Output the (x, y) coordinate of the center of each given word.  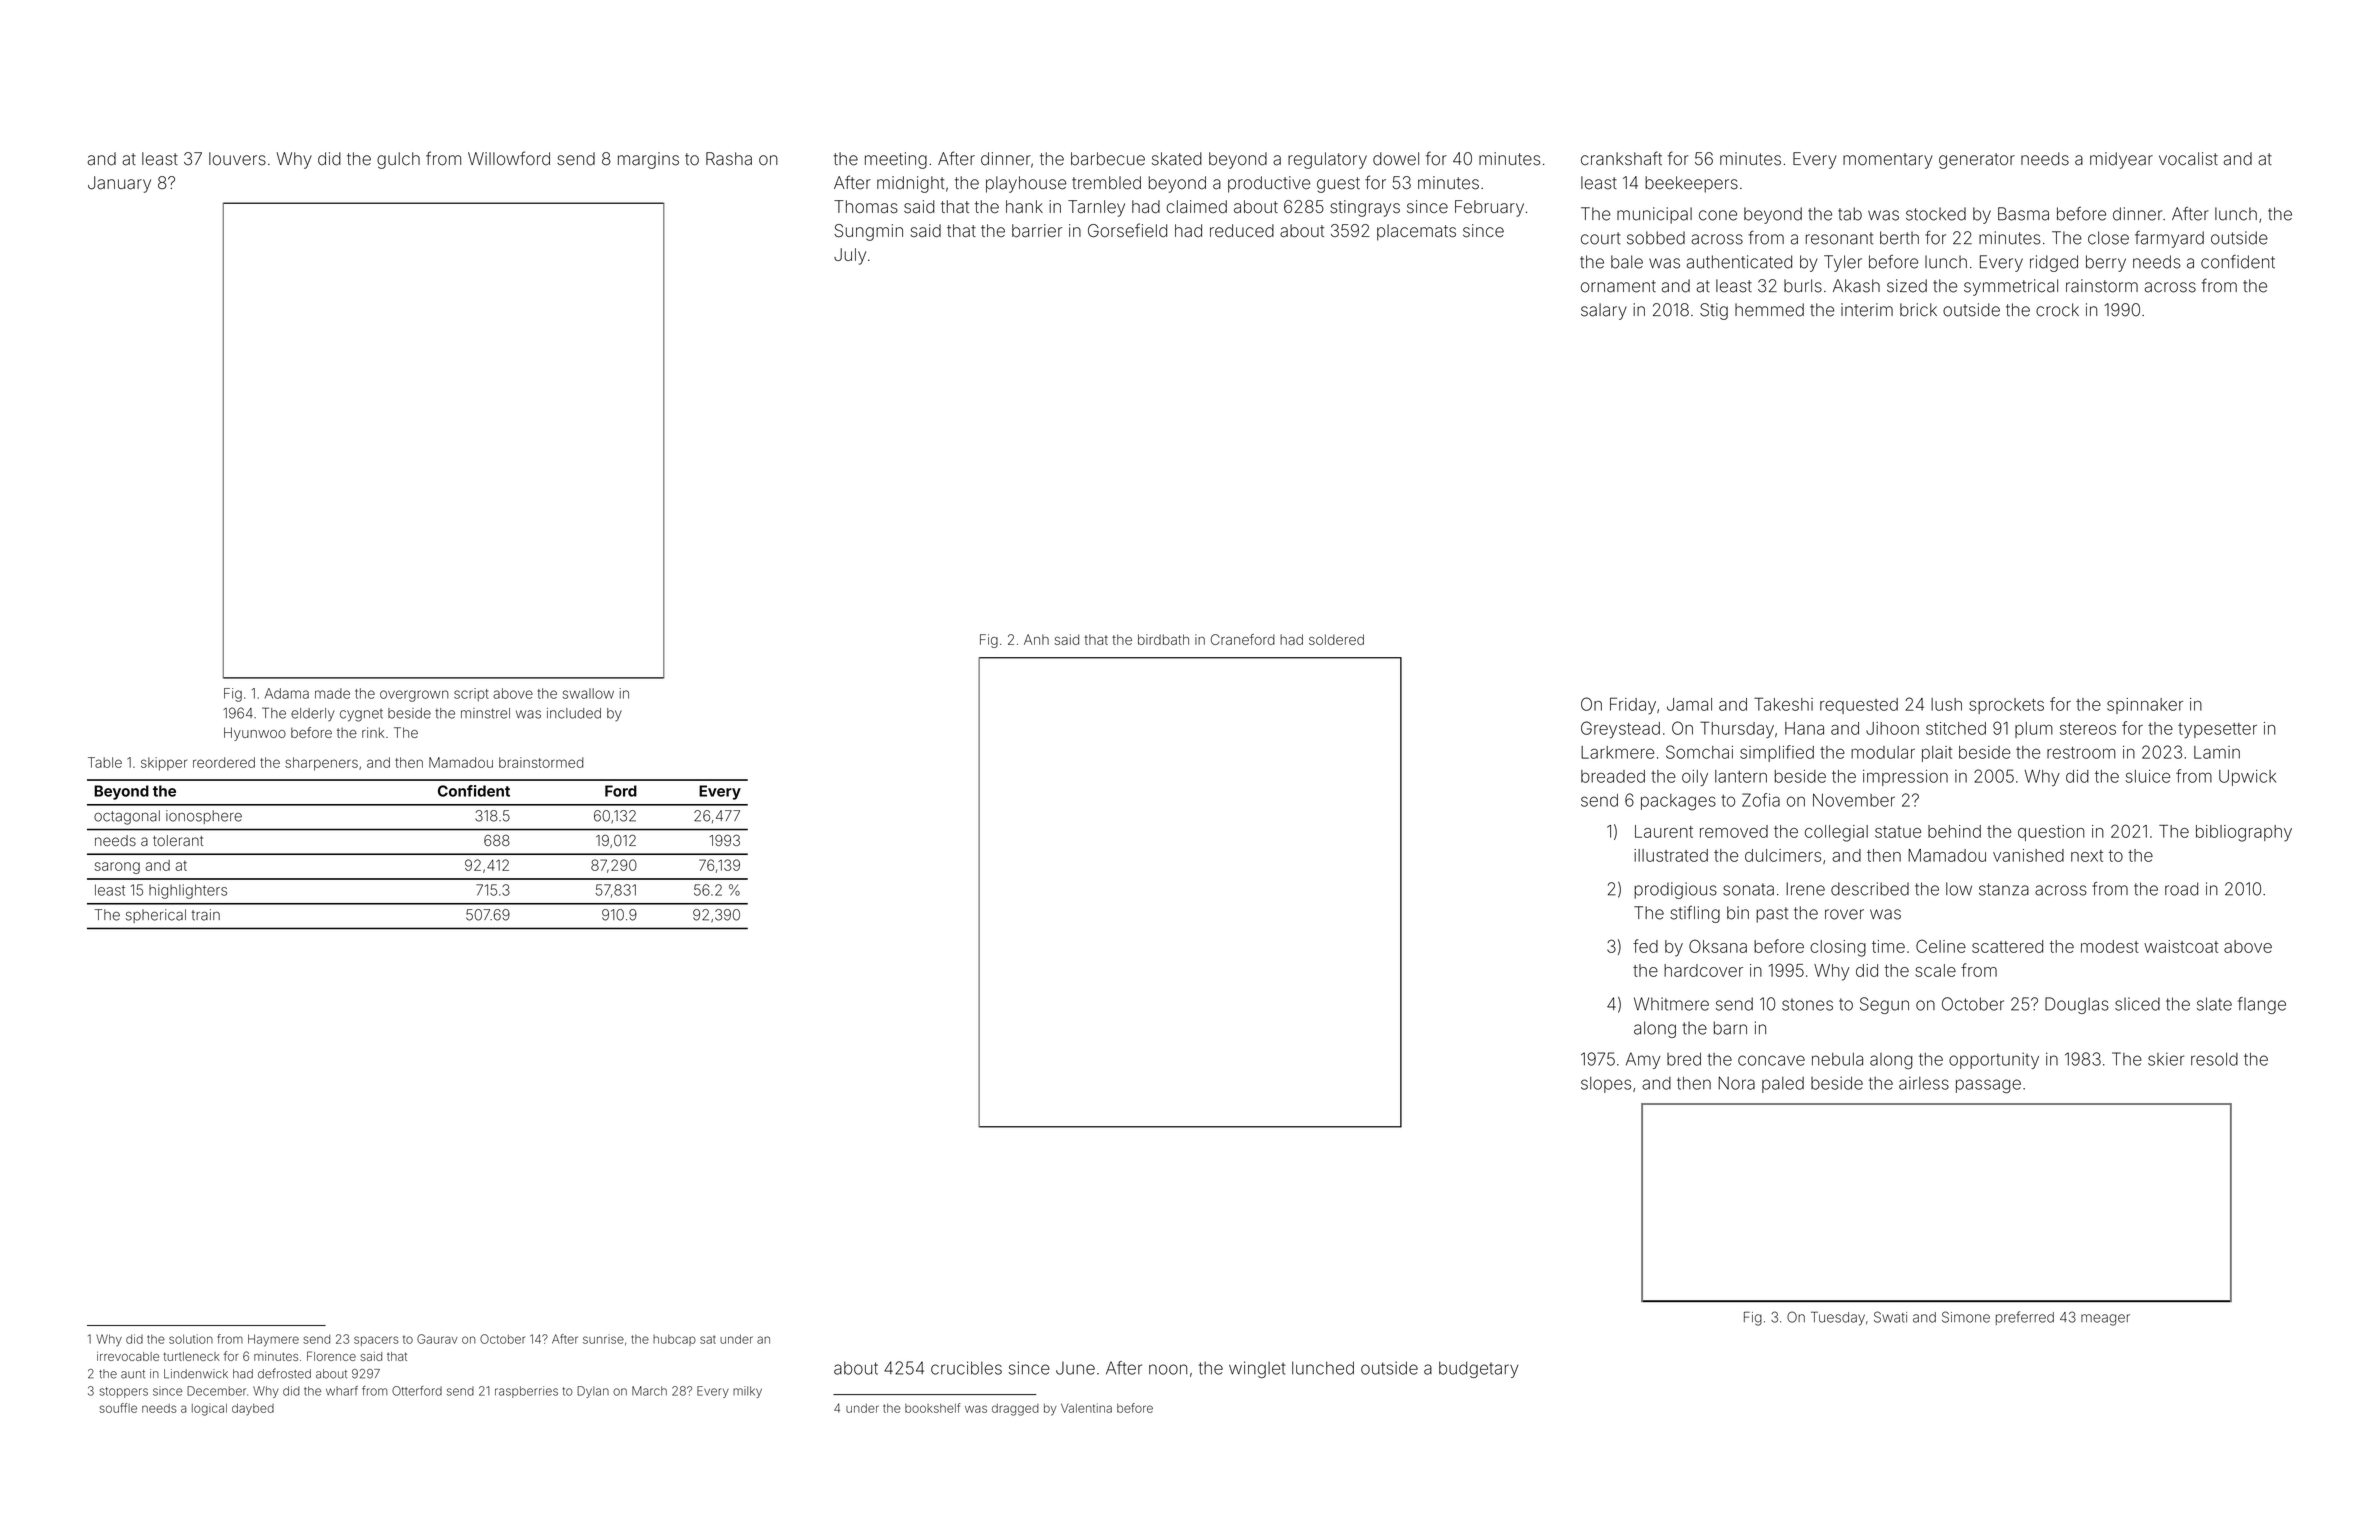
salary (1604, 311)
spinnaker (2145, 706)
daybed (253, 1409)
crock (2057, 310)
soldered (1336, 639)
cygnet (361, 715)
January (119, 184)
